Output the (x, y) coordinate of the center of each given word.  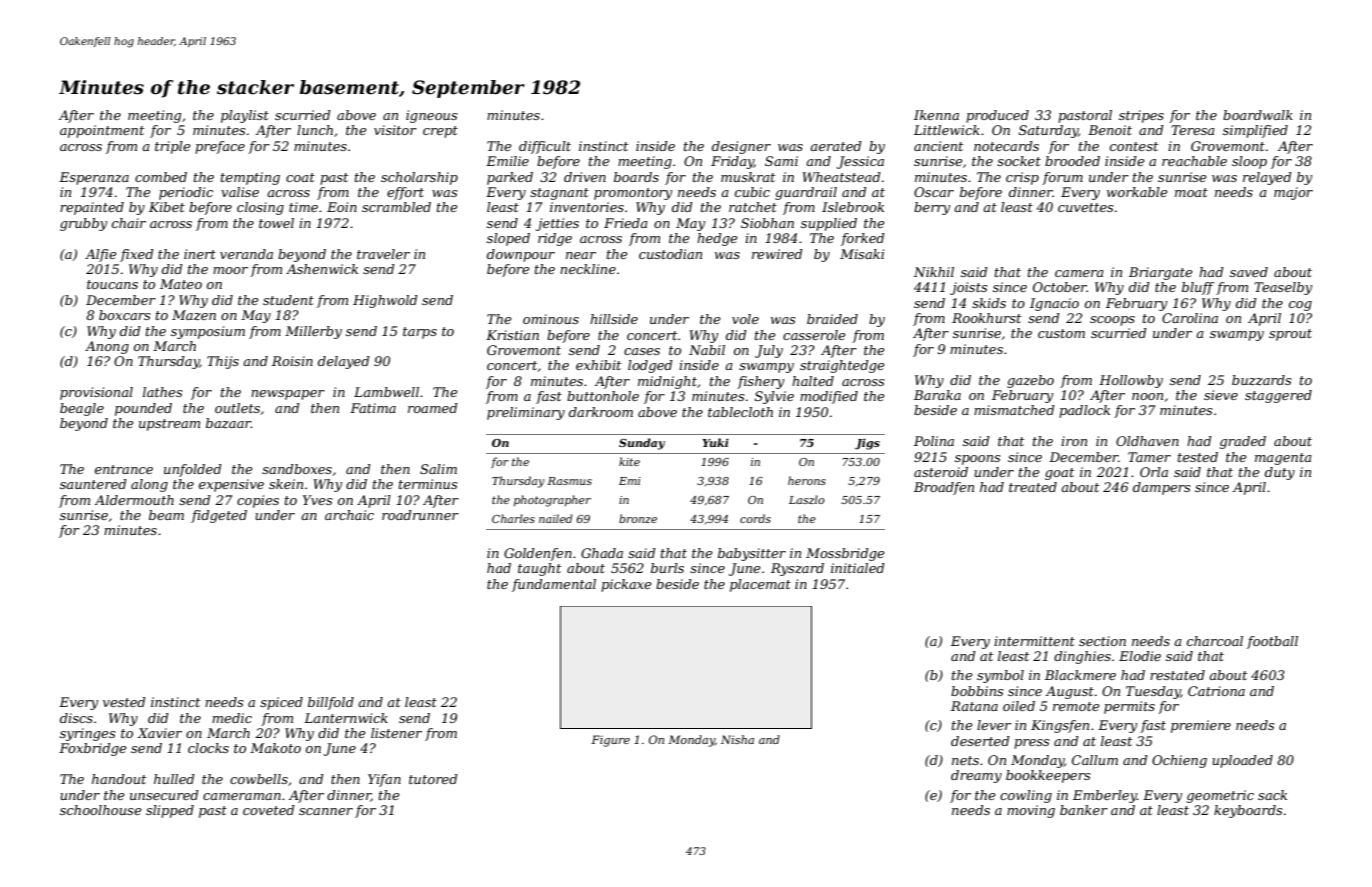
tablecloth (740, 412)
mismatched (1014, 410)
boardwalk (1258, 115)
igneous (431, 116)
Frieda (626, 223)
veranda (246, 254)
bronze (638, 518)
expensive (231, 485)
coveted (268, 810)
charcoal (1215, 641)
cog (1300, 306)
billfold (331, 703)
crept (440, 132)
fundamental (554, 585)
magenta (1283, 459)
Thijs (223, 362)
